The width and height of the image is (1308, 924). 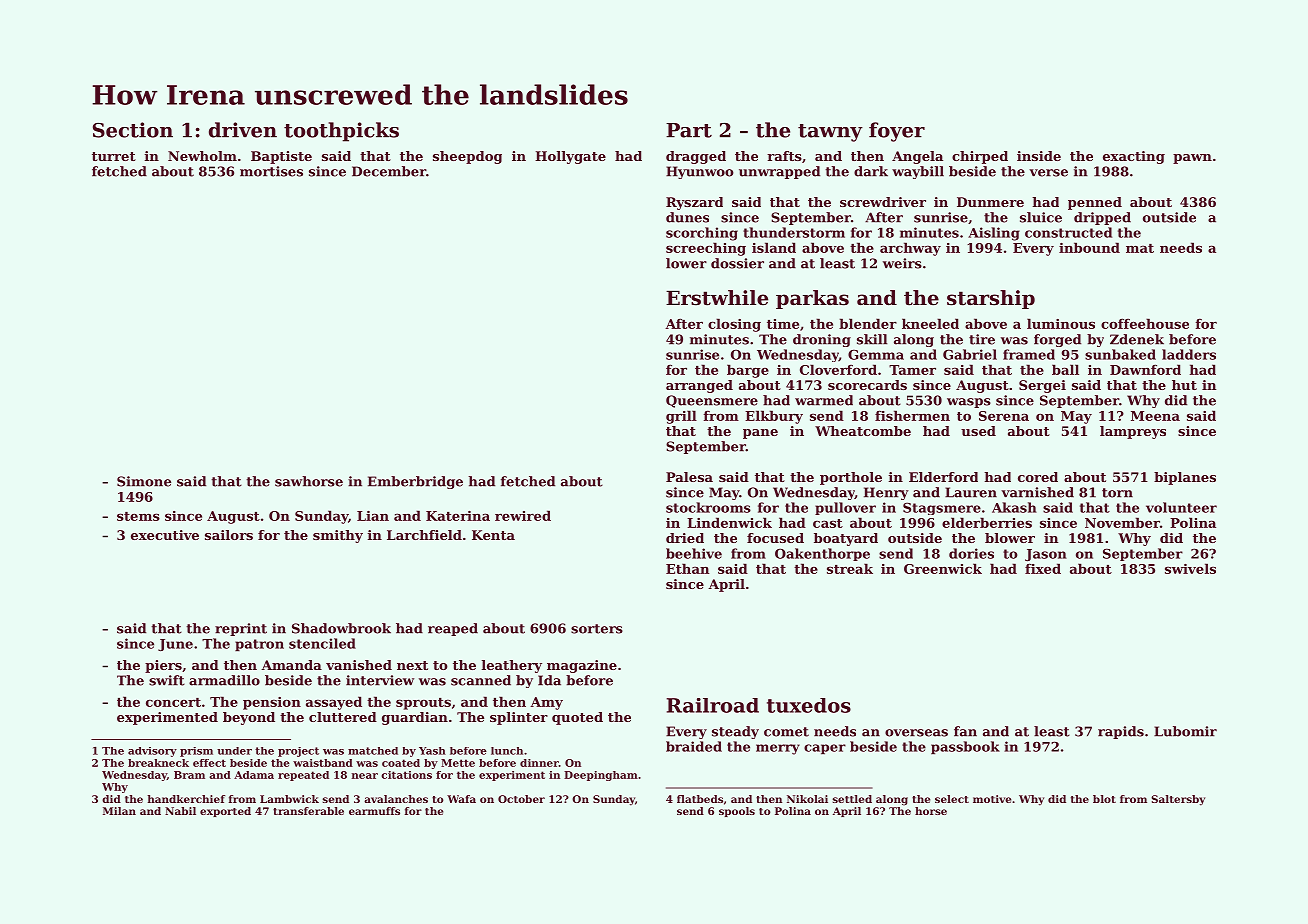 I want to click on blot, so click(x=1104, y=799).
